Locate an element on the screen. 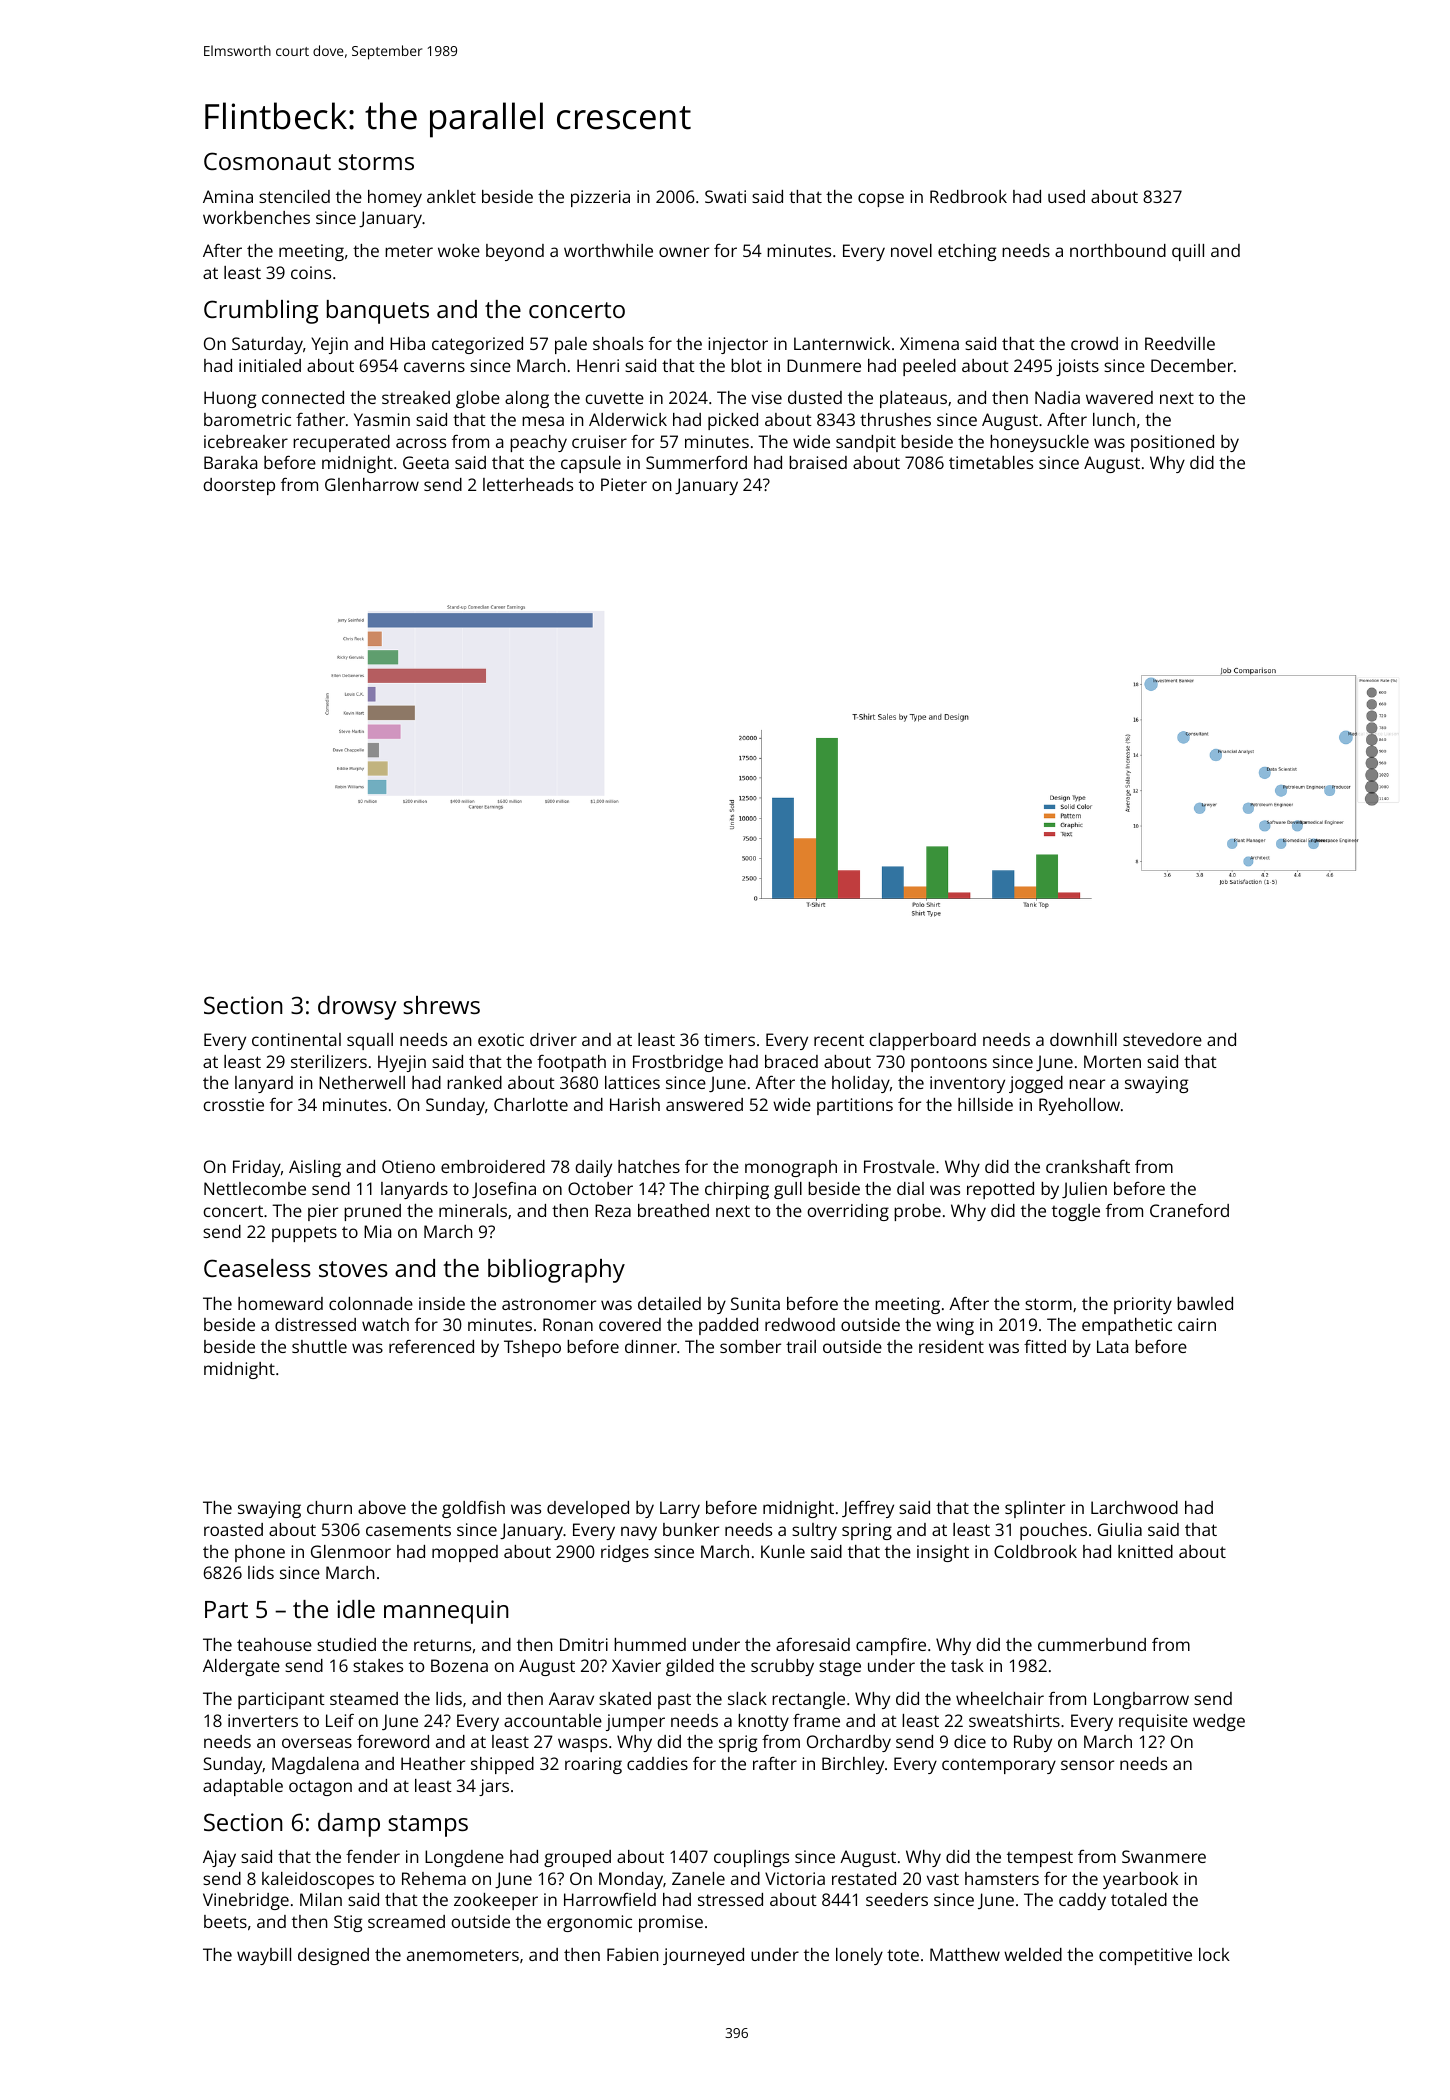 This screenshot has height=2100, width=1450. shuttle is located at coordinates (319, 1346).
